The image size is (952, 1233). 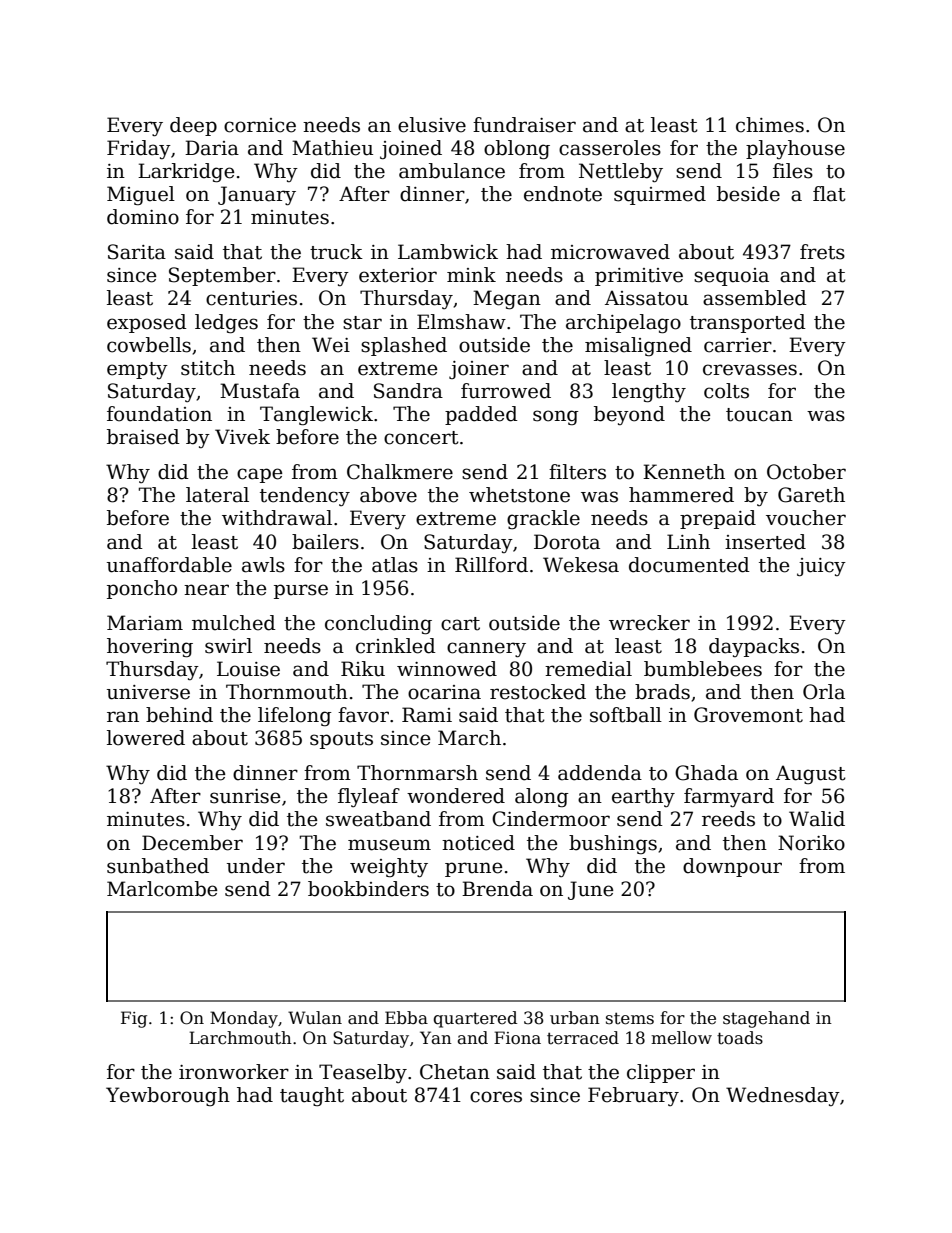 What do you see at coordinates (588, 669) in the screenshot?
I see `remedial` at bounding box center [588, 669].
